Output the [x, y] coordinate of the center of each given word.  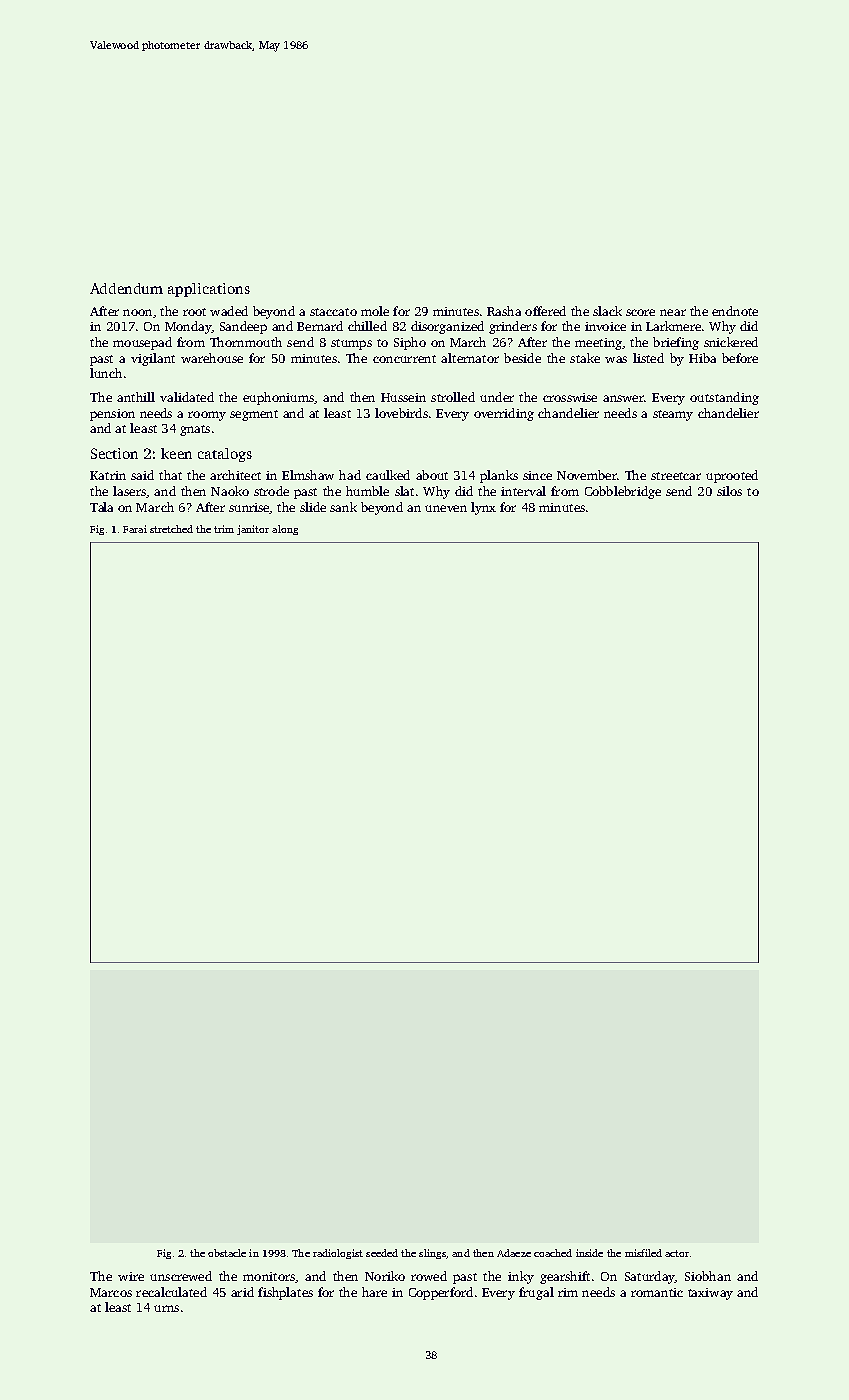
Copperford [441, 1293]
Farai [135, 529]
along [285, 530]
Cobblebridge [623, 492]
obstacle [227, 1253]
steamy [673, 415]
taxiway [710, 1294]
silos [729, 491]
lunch [106, 373]
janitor [253, 530]
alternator [470, 358]
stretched [171, 529]
